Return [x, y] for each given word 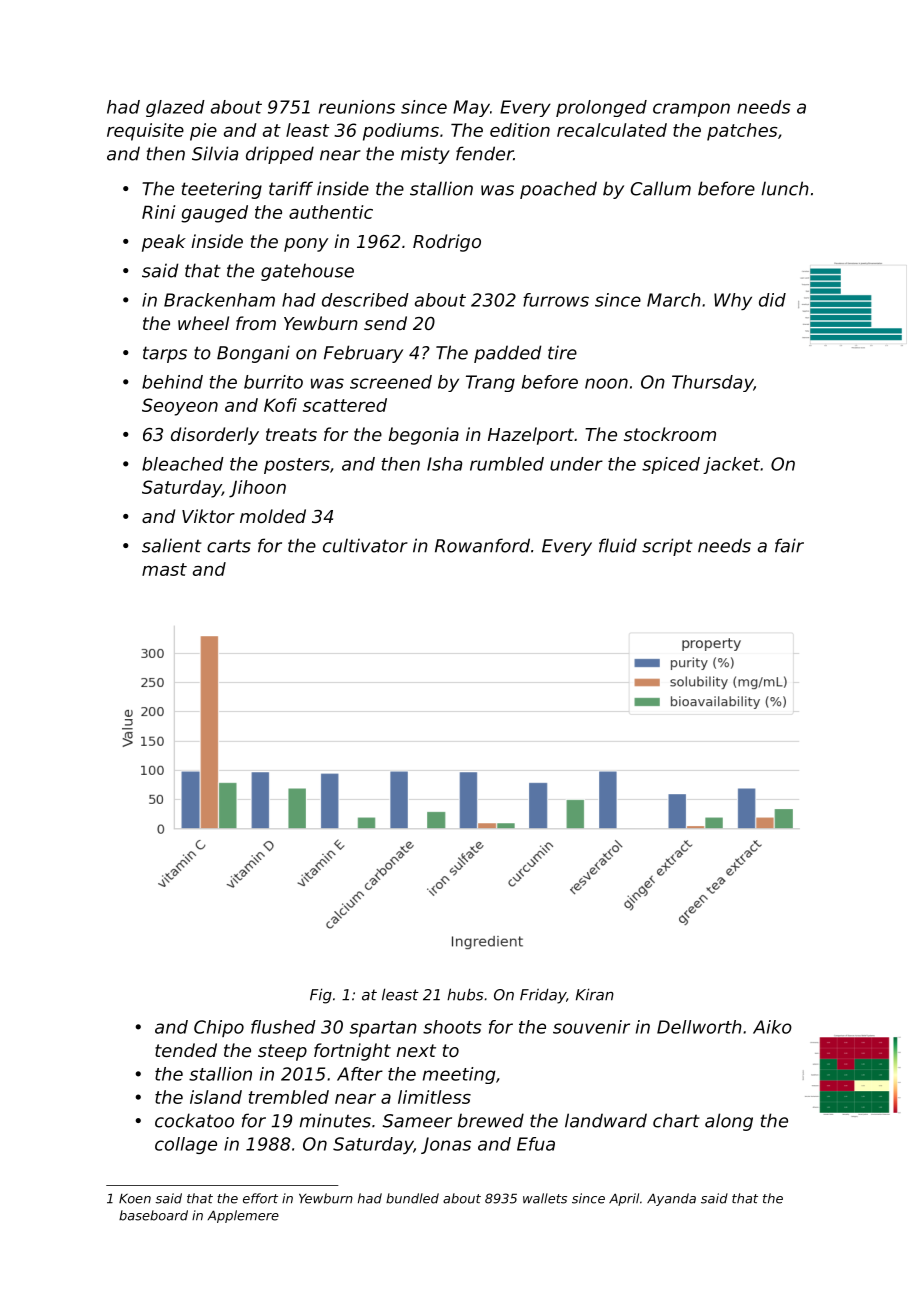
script [667, 547]
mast [164, 569]
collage [186, 1145]
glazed [175, 108]
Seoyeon [180, 407]
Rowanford [482, 545]
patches [742, 132]
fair [789, 545]
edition [520, 130]
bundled [412, 1198]
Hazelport [531, 436]
